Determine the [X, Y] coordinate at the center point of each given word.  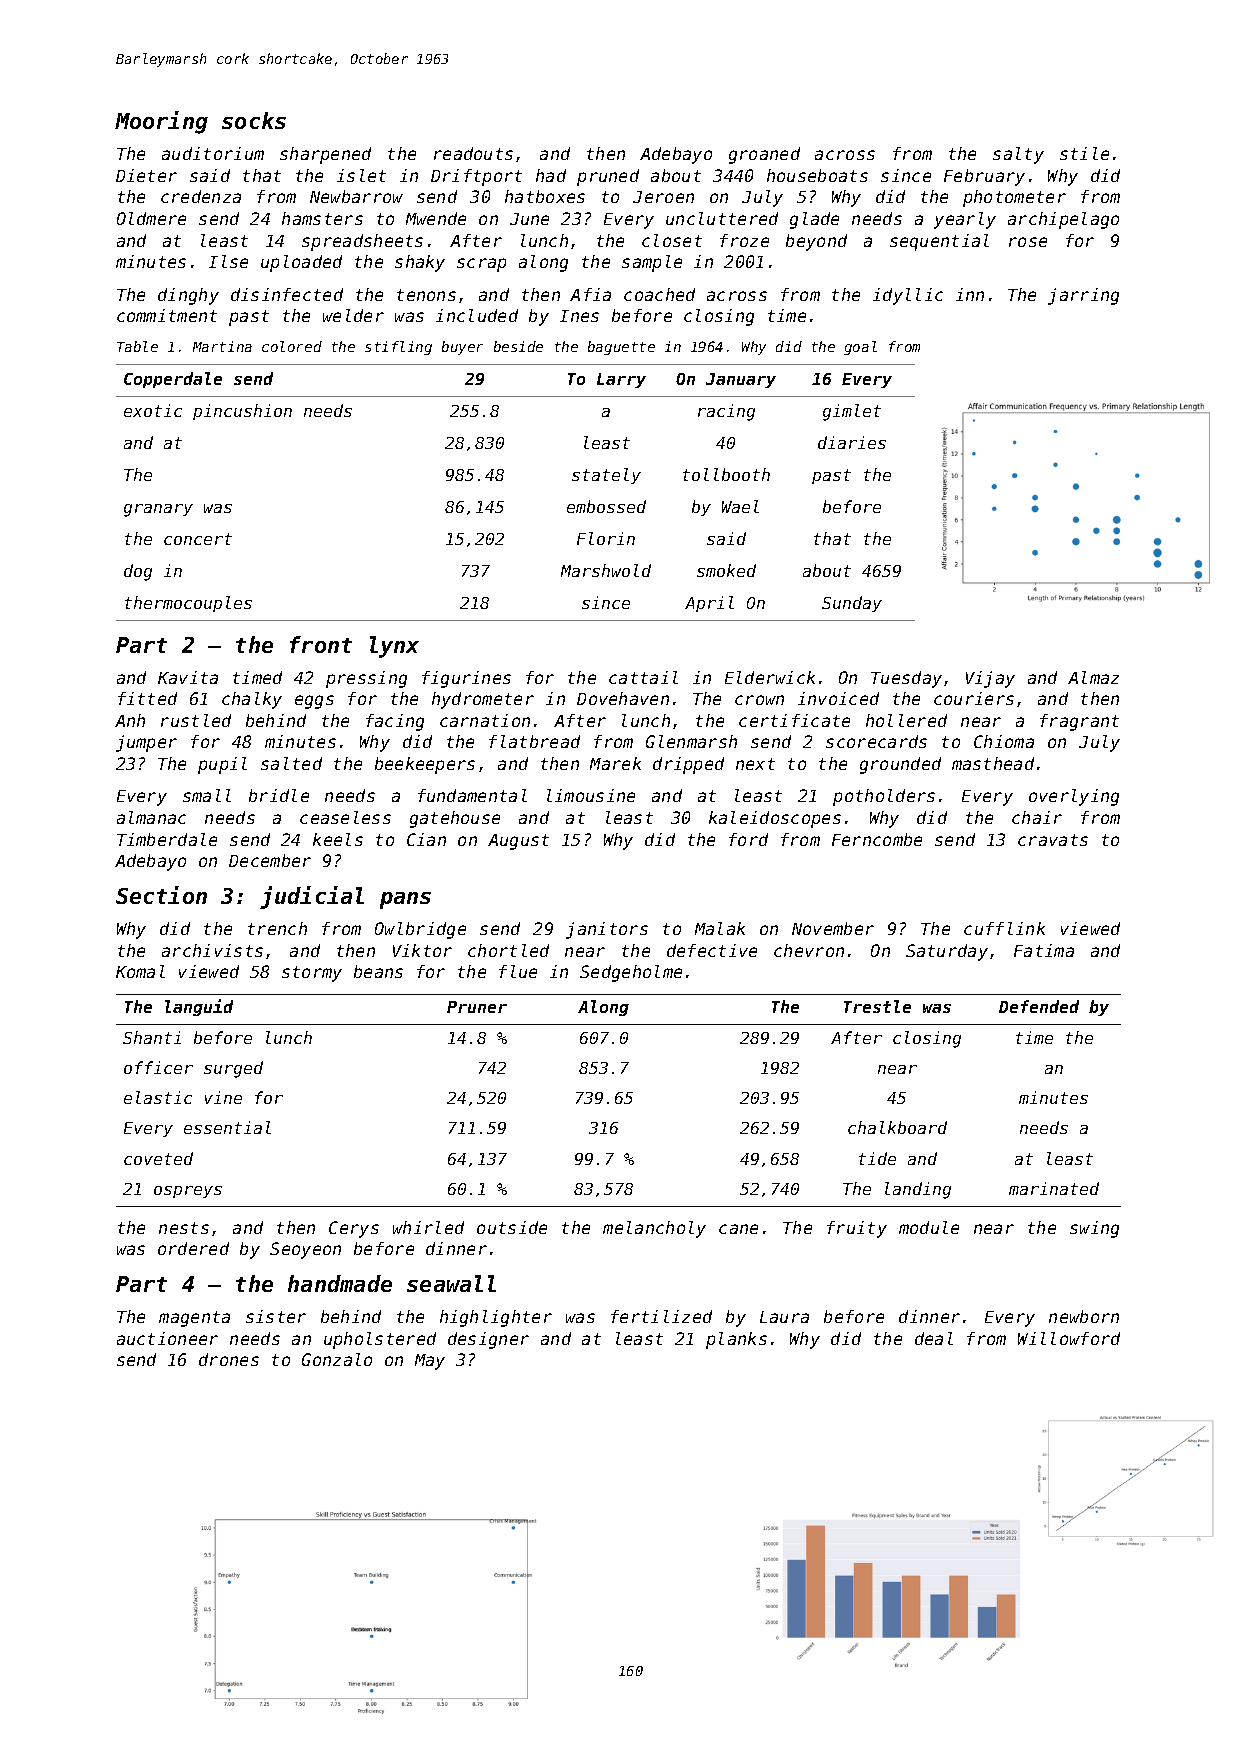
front [321, 644]
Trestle [877, 1006]
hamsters [322, 218]
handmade [340, 1283]
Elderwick [770, 677]
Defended [1039, 1006]
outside [512, 1227]
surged [233, 1069]
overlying [1074, 797]
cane [738, 1229]
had [551, 175]
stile [1084, 153]
